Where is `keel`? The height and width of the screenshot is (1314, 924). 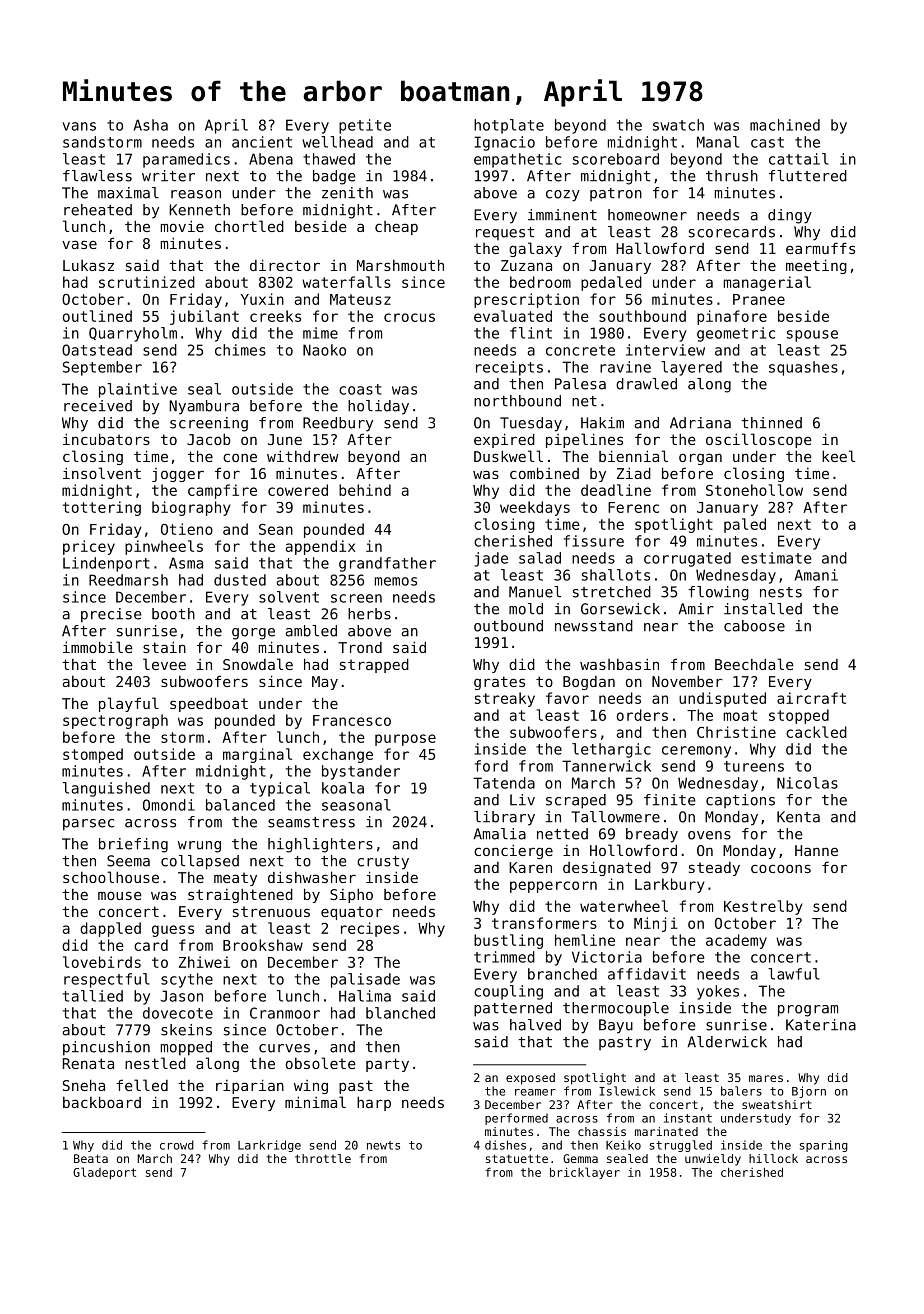 keel is located at coordinates (838, 456).
